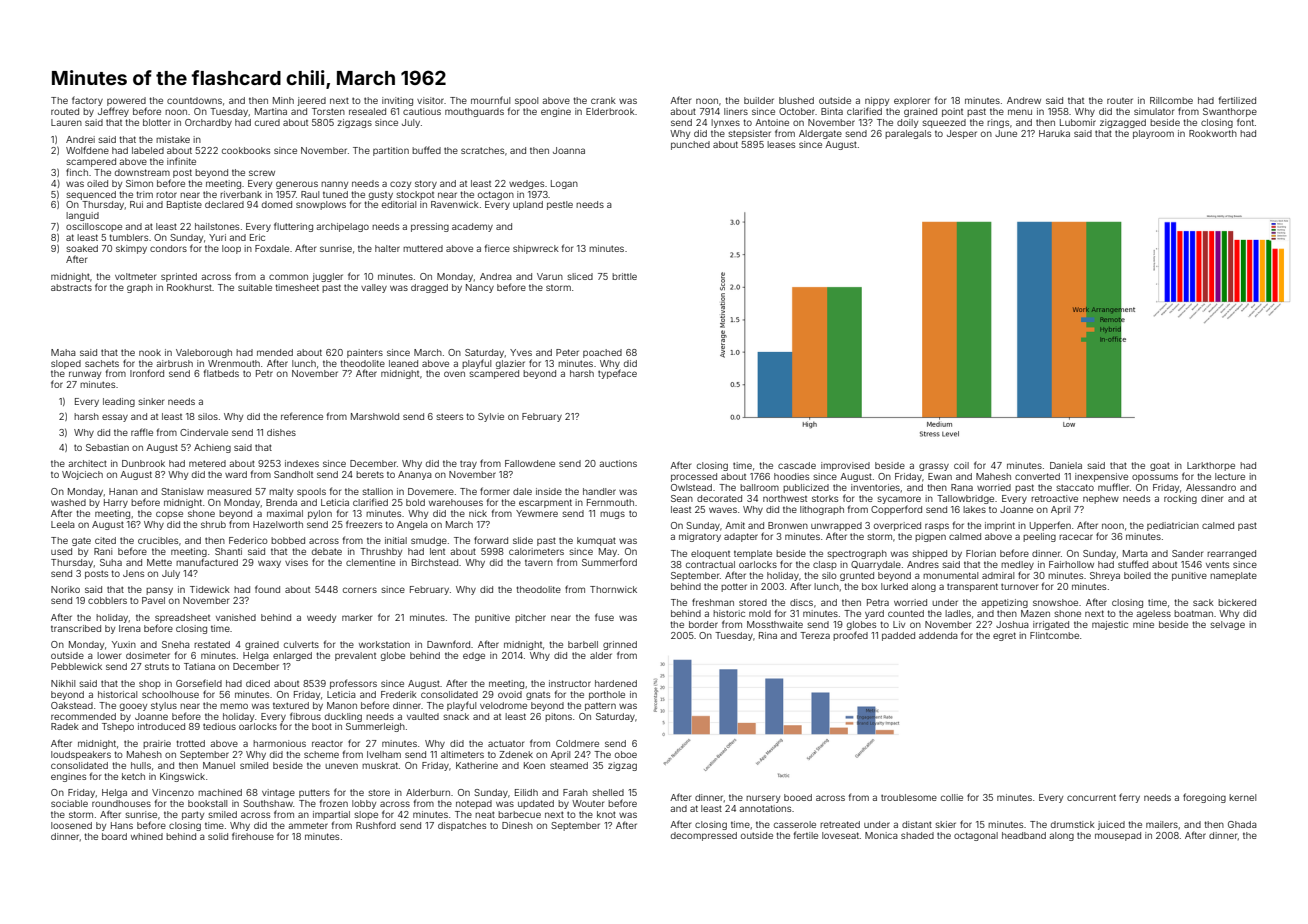 The image size is (1308, 924). What do you see at coordinates (253, 836) in the page?
I see `firehouse` at bounding box center [253, 836].
